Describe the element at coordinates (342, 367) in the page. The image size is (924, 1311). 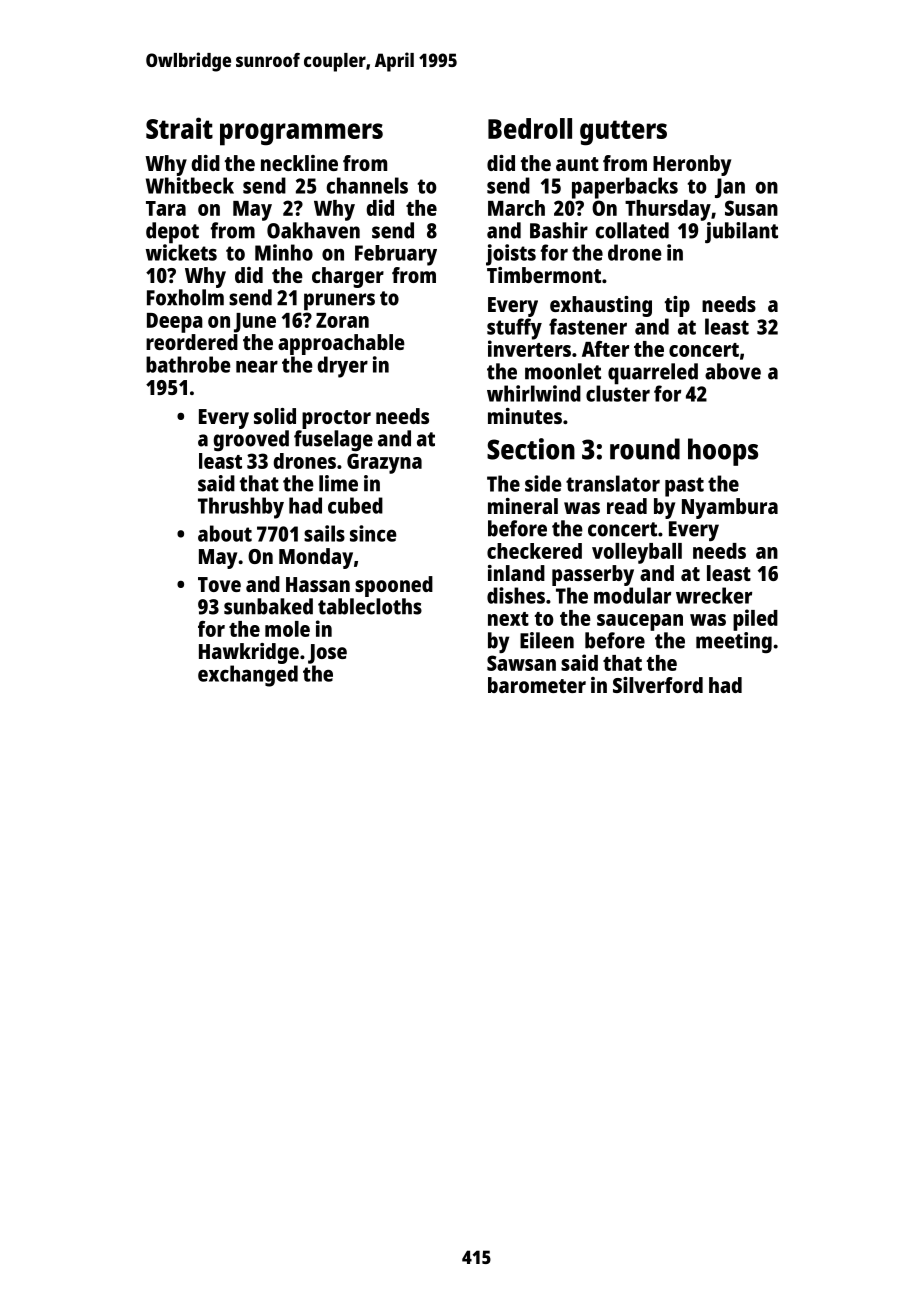
I see `dryer` at that location.
